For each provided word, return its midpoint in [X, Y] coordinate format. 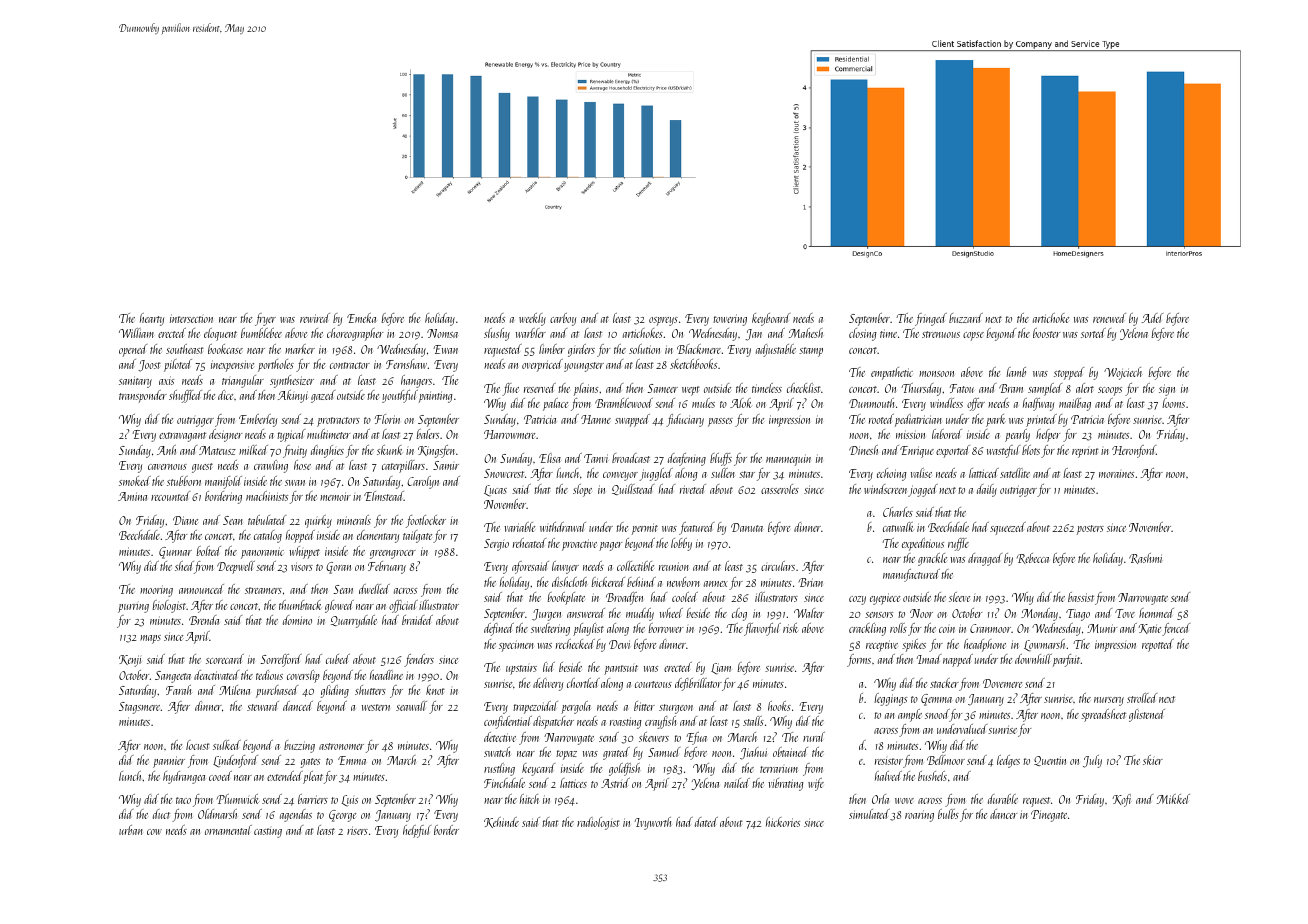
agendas [296, 815]
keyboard [771, 319]
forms [859, 660]
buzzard [966, 318]
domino [297, 620]
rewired [315, 318]
